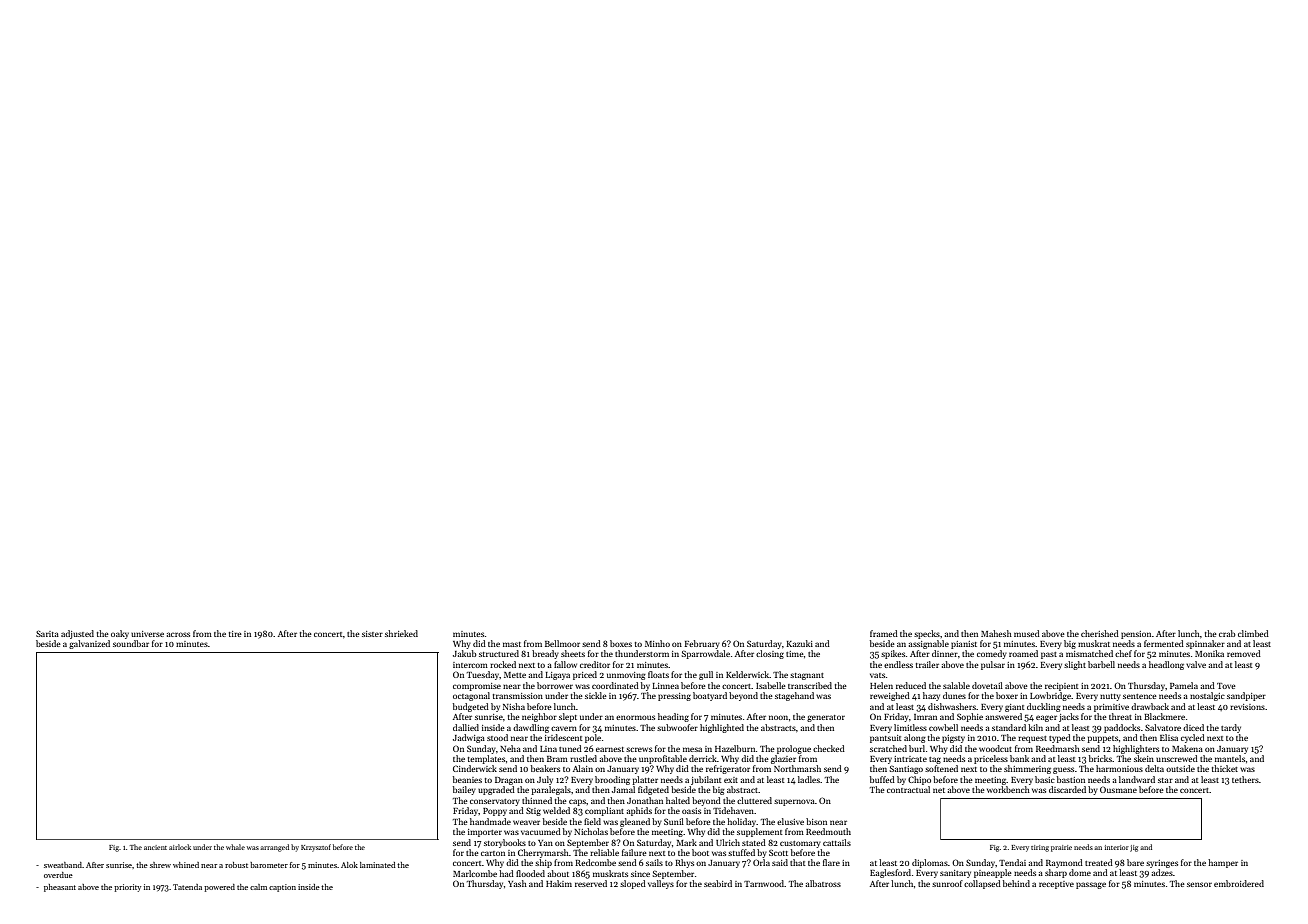 This screenshot has width=1308, height=924. Describe the element at coordinates (160, 865) in the screenshot. I see `shrew` at that location.
